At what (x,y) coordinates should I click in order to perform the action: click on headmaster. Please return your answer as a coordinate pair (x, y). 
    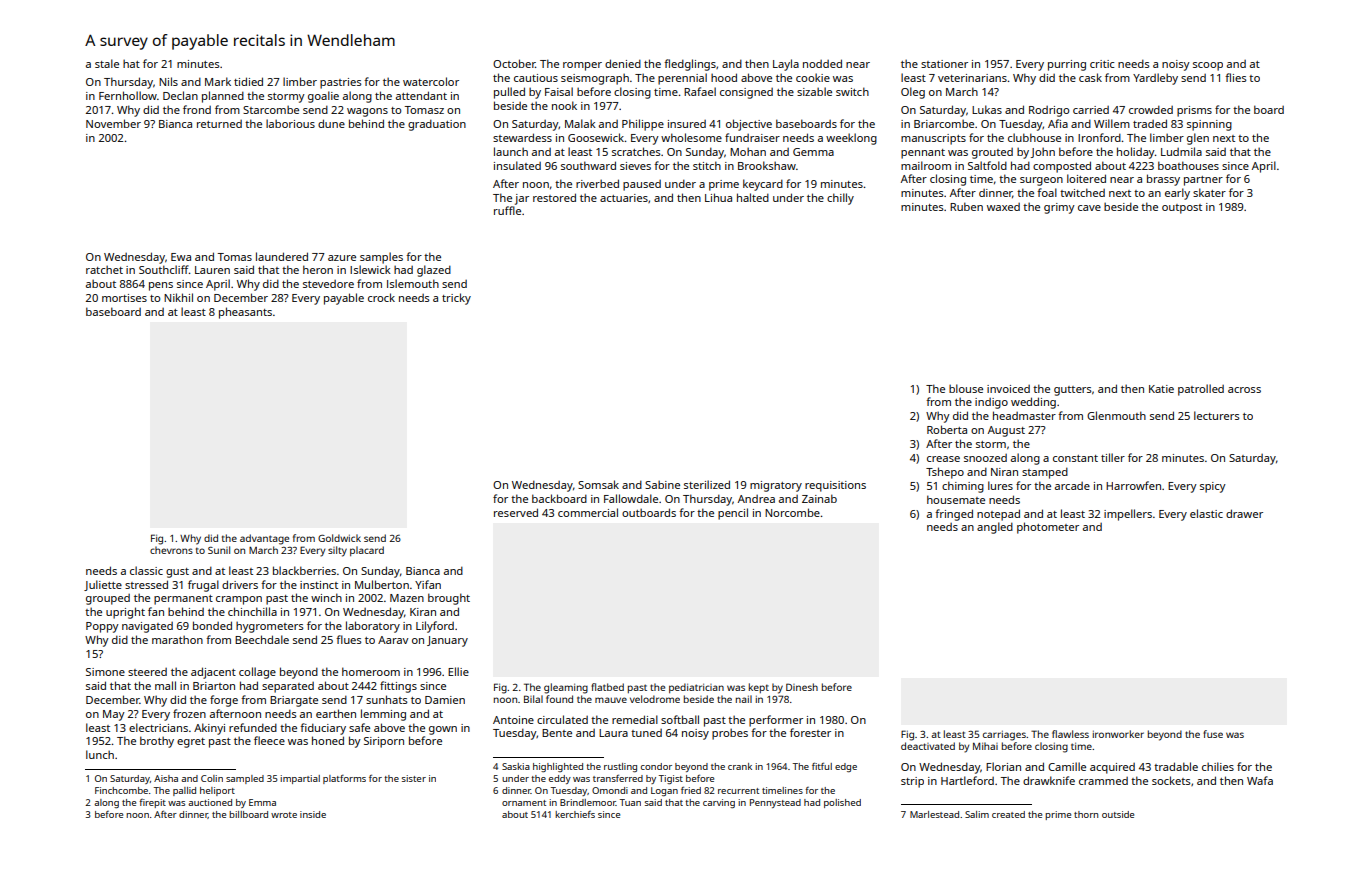
    Looking at the image, I should click on (1024, 415).
